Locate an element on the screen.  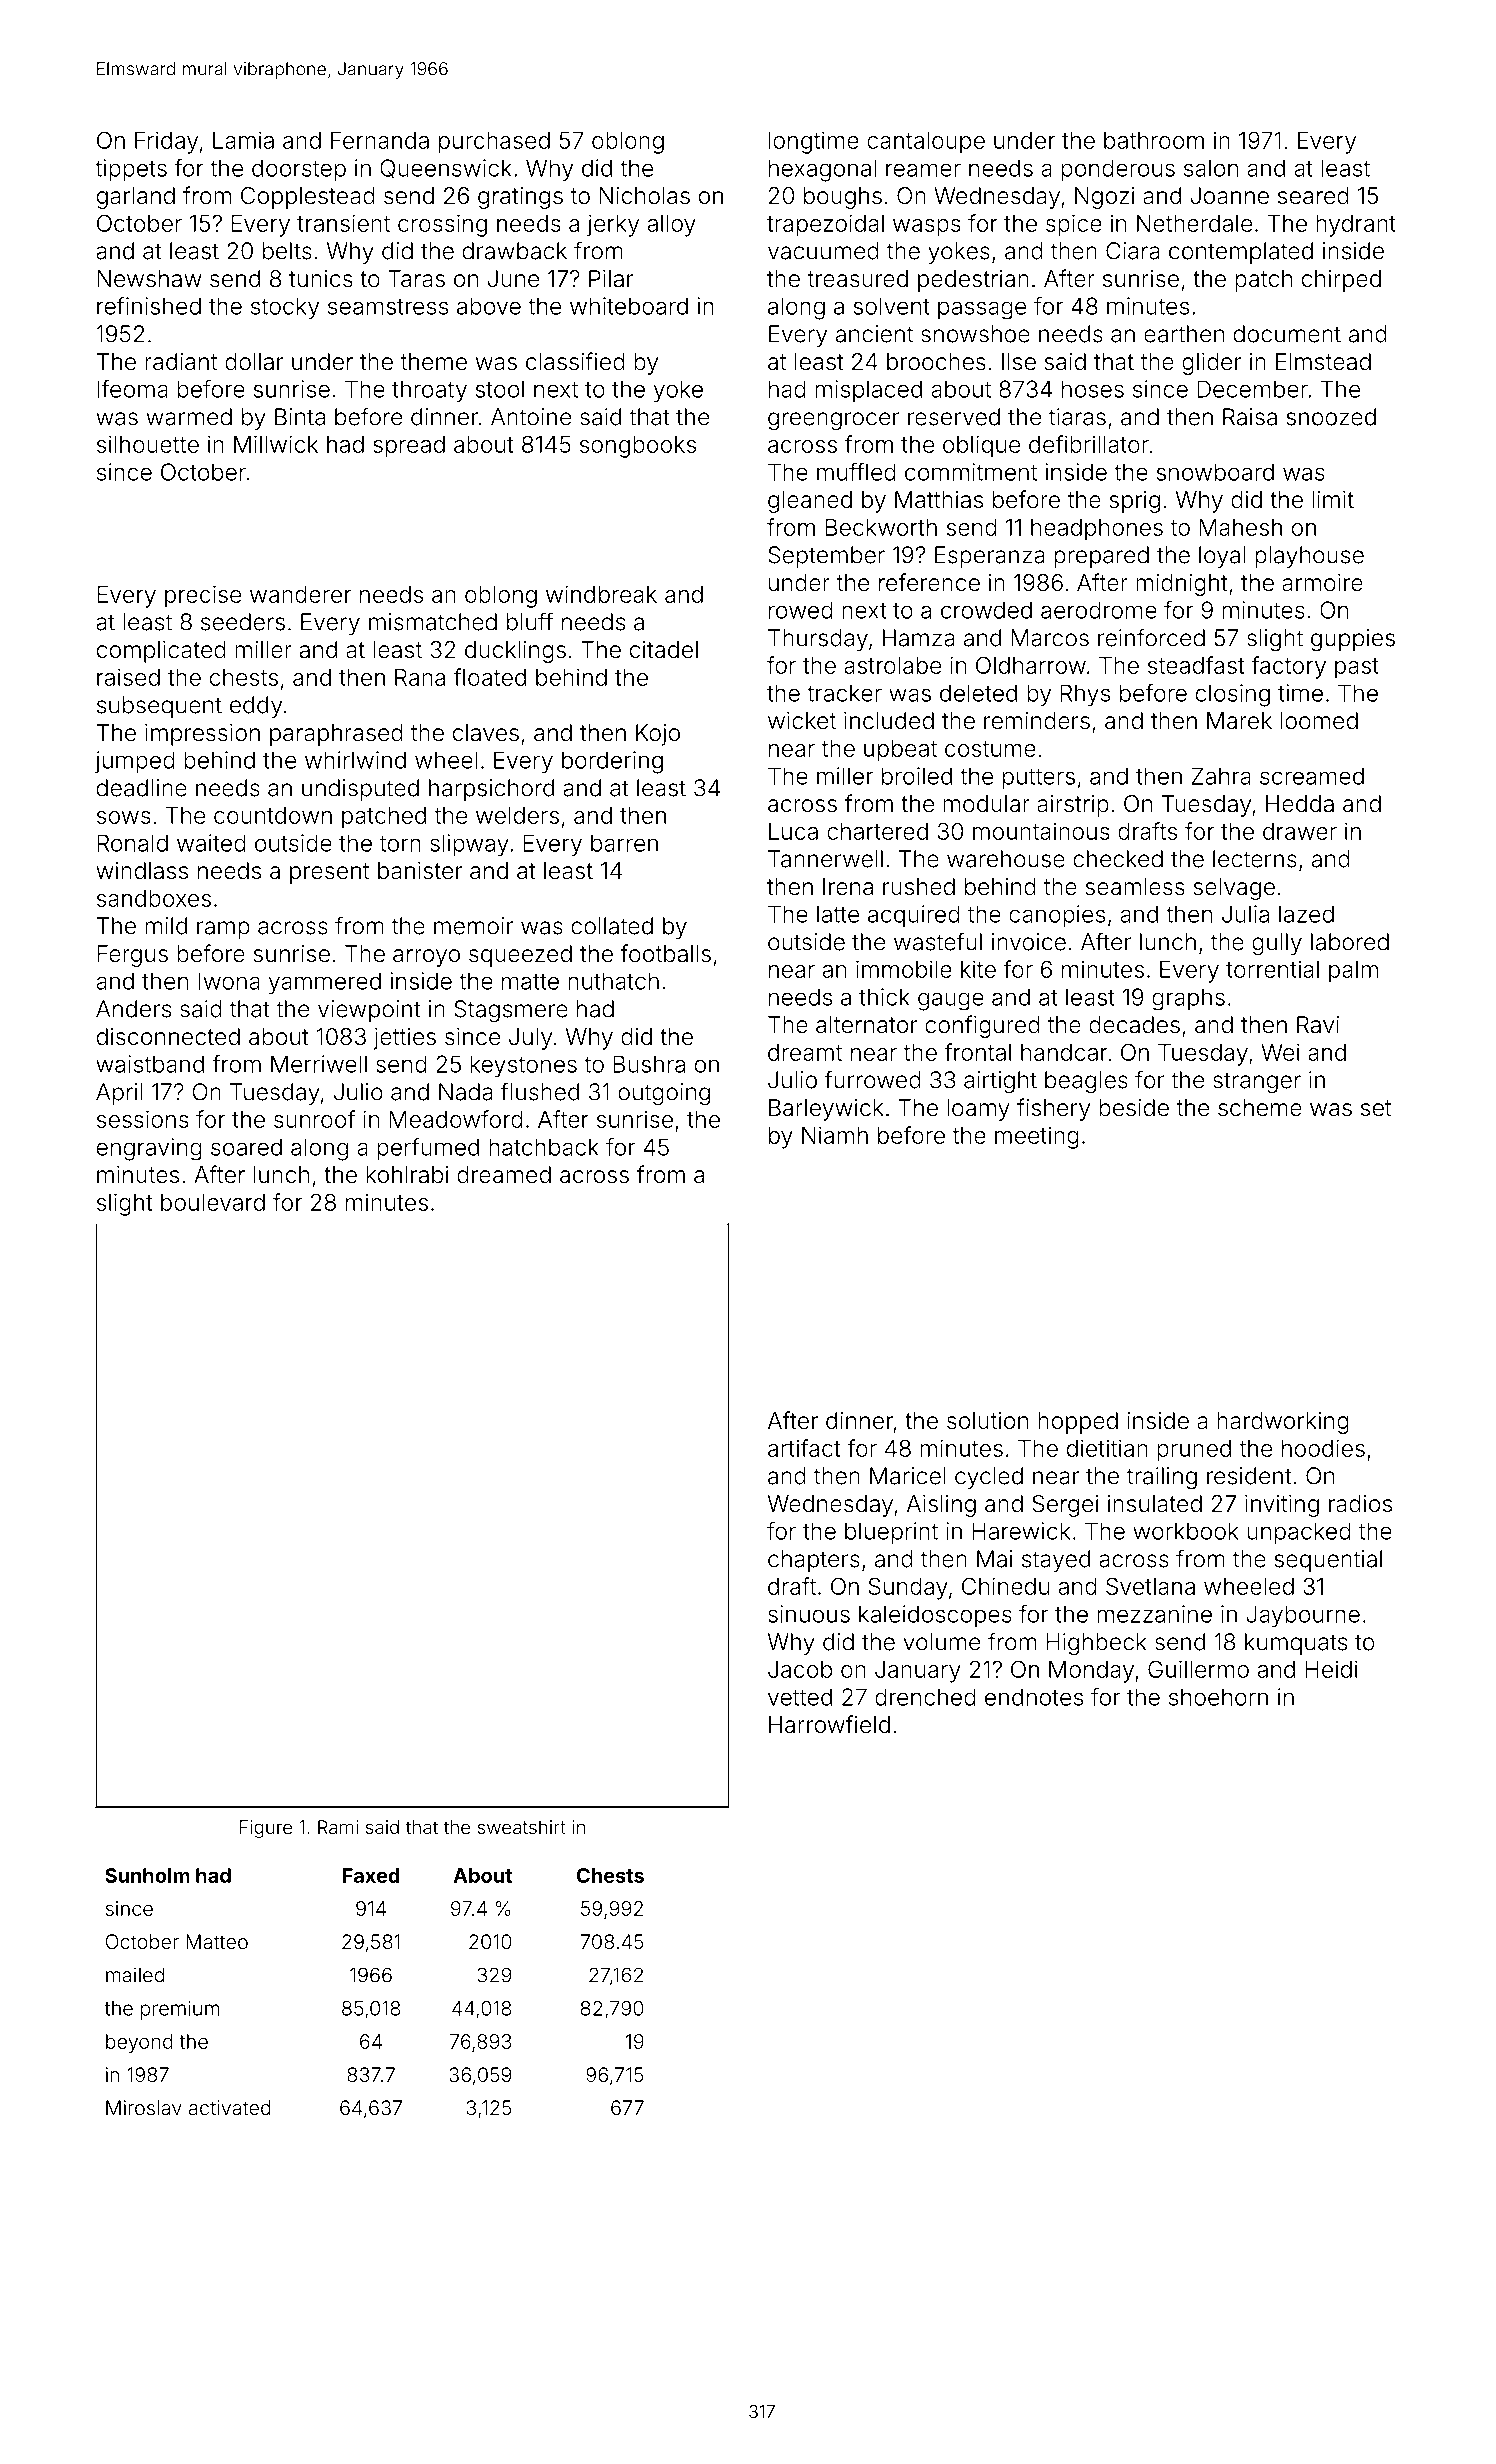
labored is located at coordinates (1350, 942).
